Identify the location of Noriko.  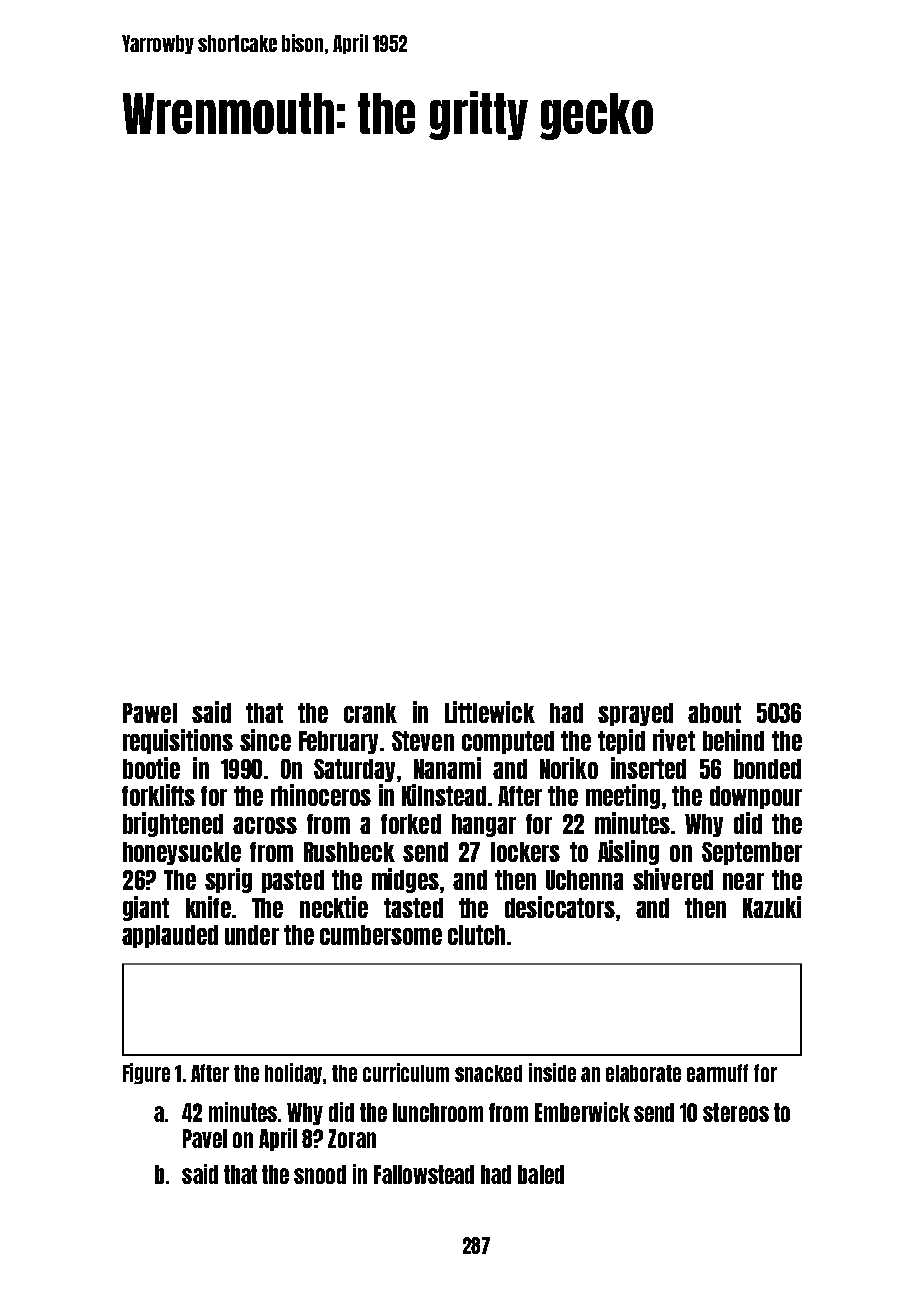
(569, 768).
